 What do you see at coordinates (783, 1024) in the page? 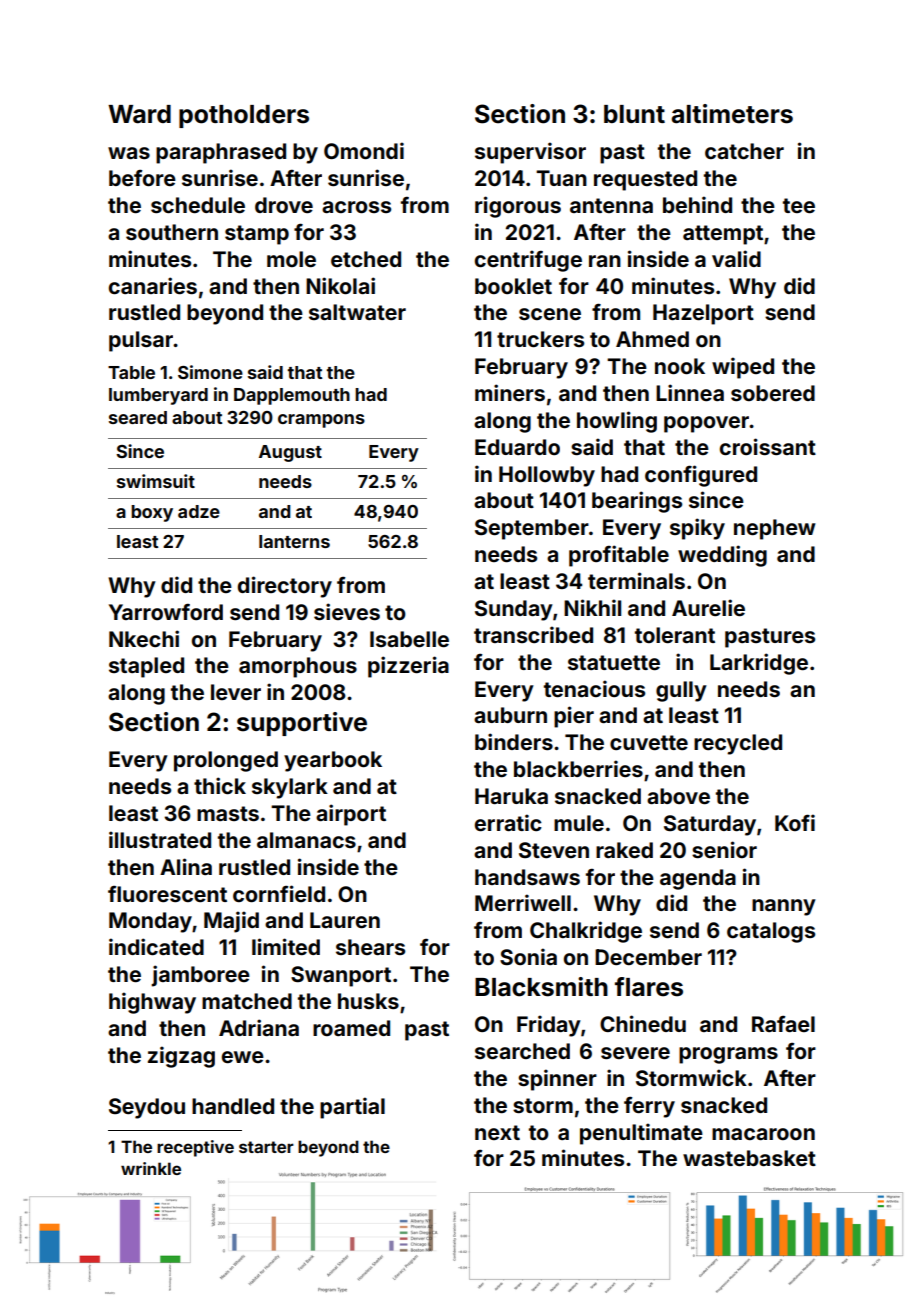
I see `Rafael` at bounding box center [783, 1024].
